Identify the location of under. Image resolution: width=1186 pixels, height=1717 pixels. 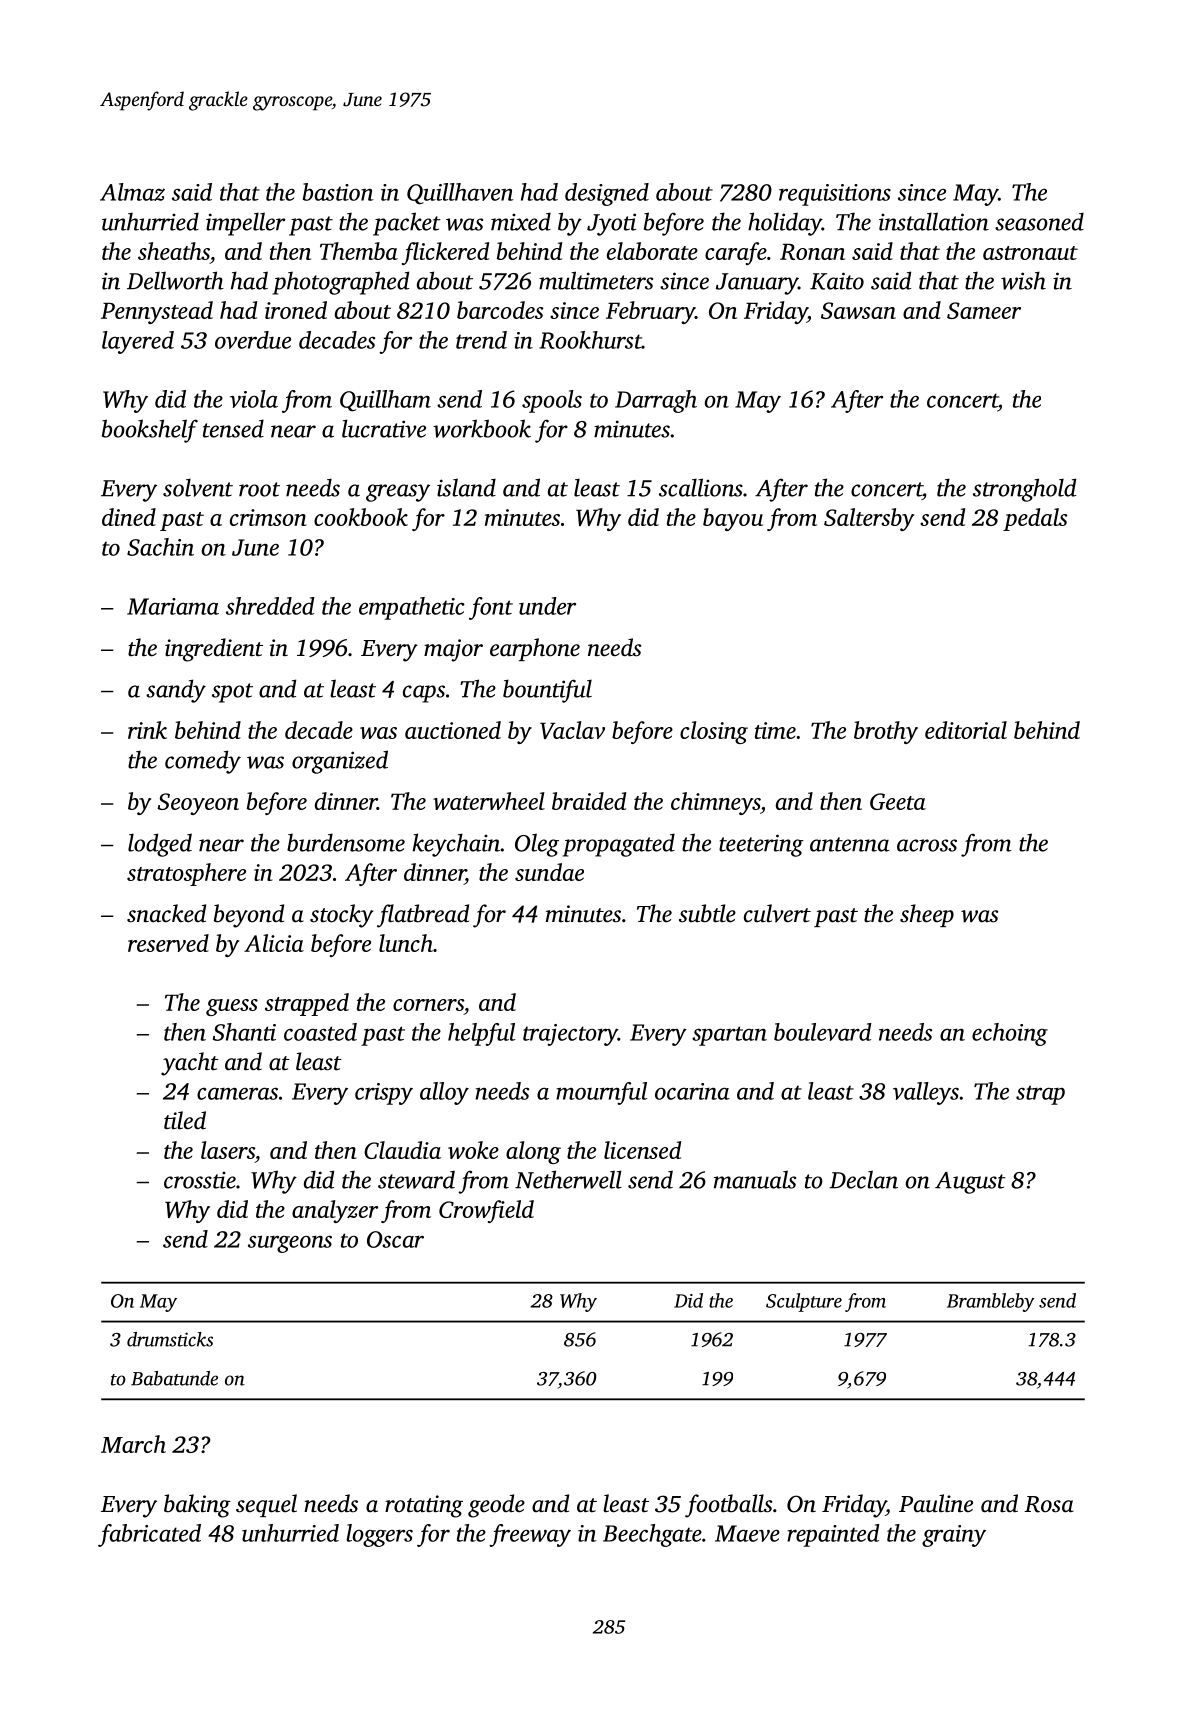
(547, 606).
